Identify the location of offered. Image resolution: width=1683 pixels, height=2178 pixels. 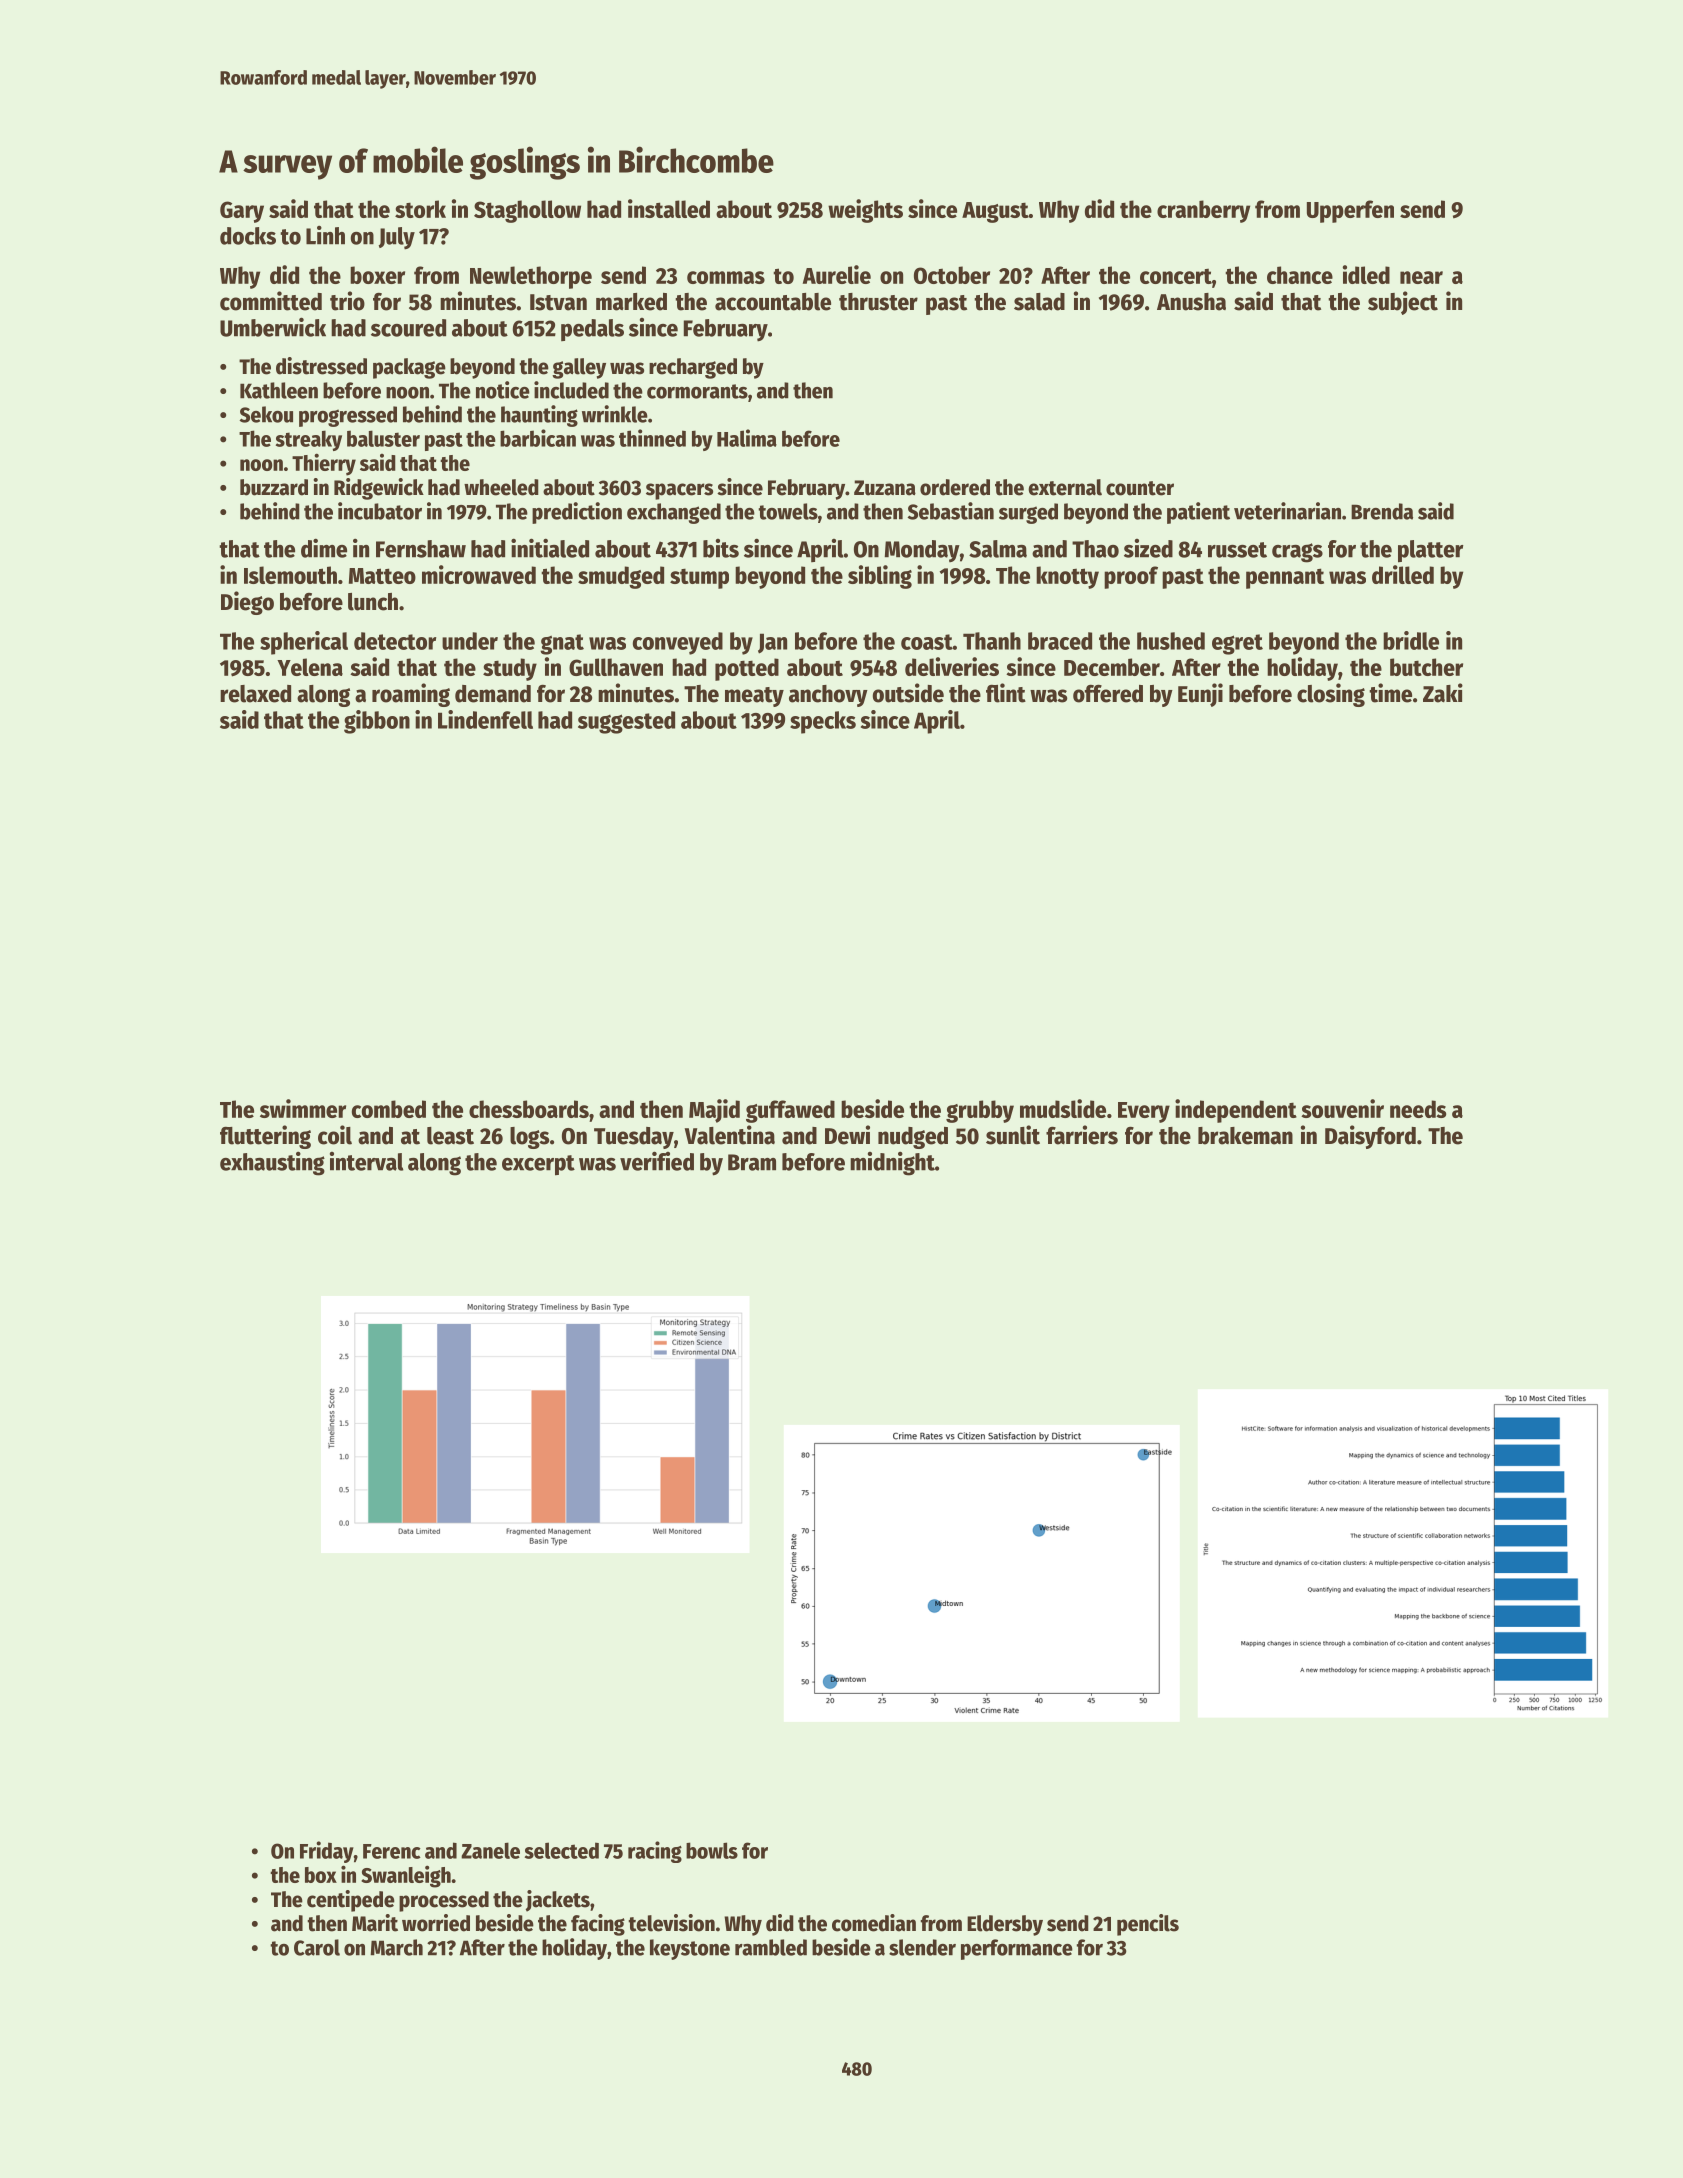
(1108, 694).
